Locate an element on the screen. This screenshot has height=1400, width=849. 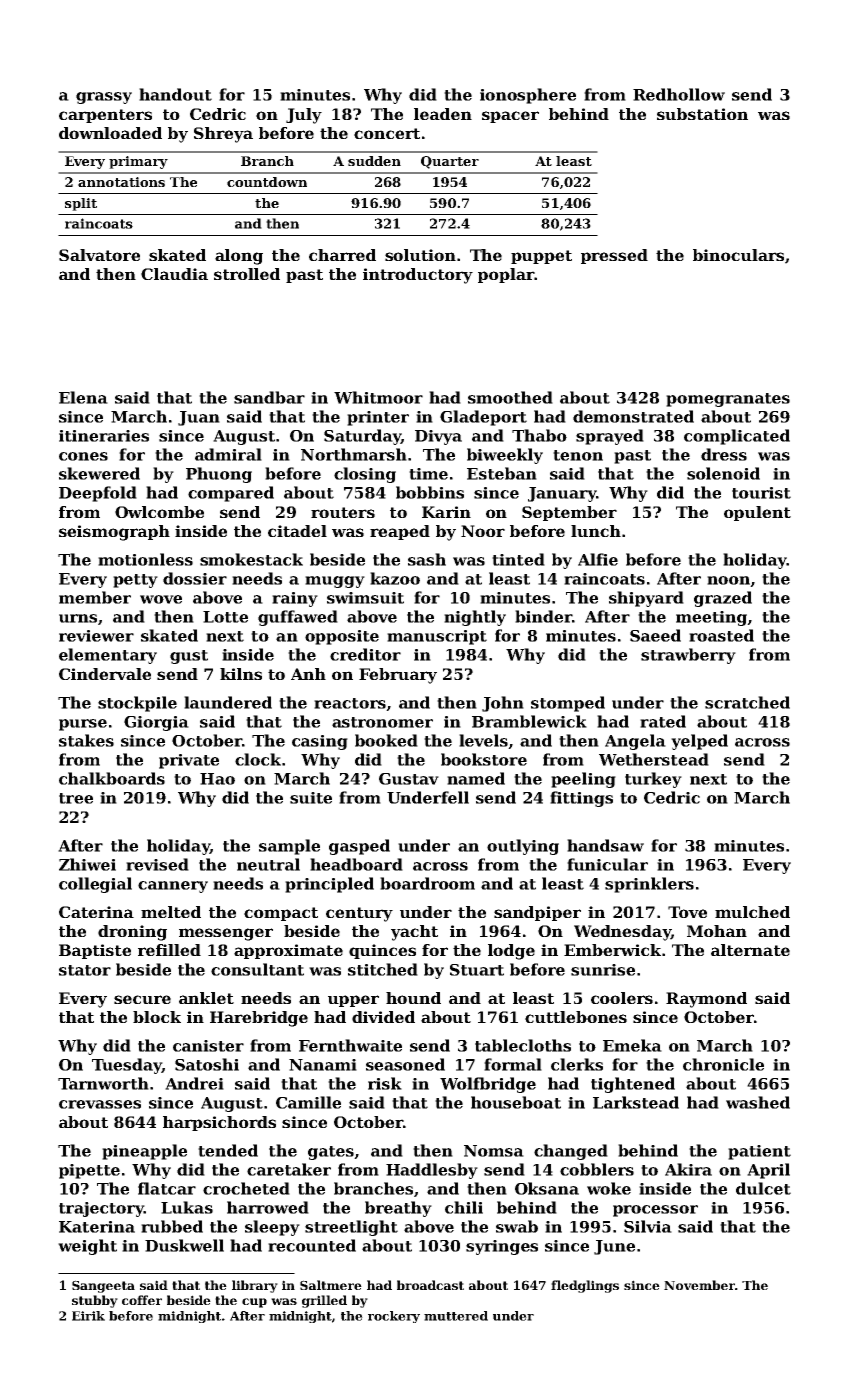
cup is located at coordinates (254, 1303).
